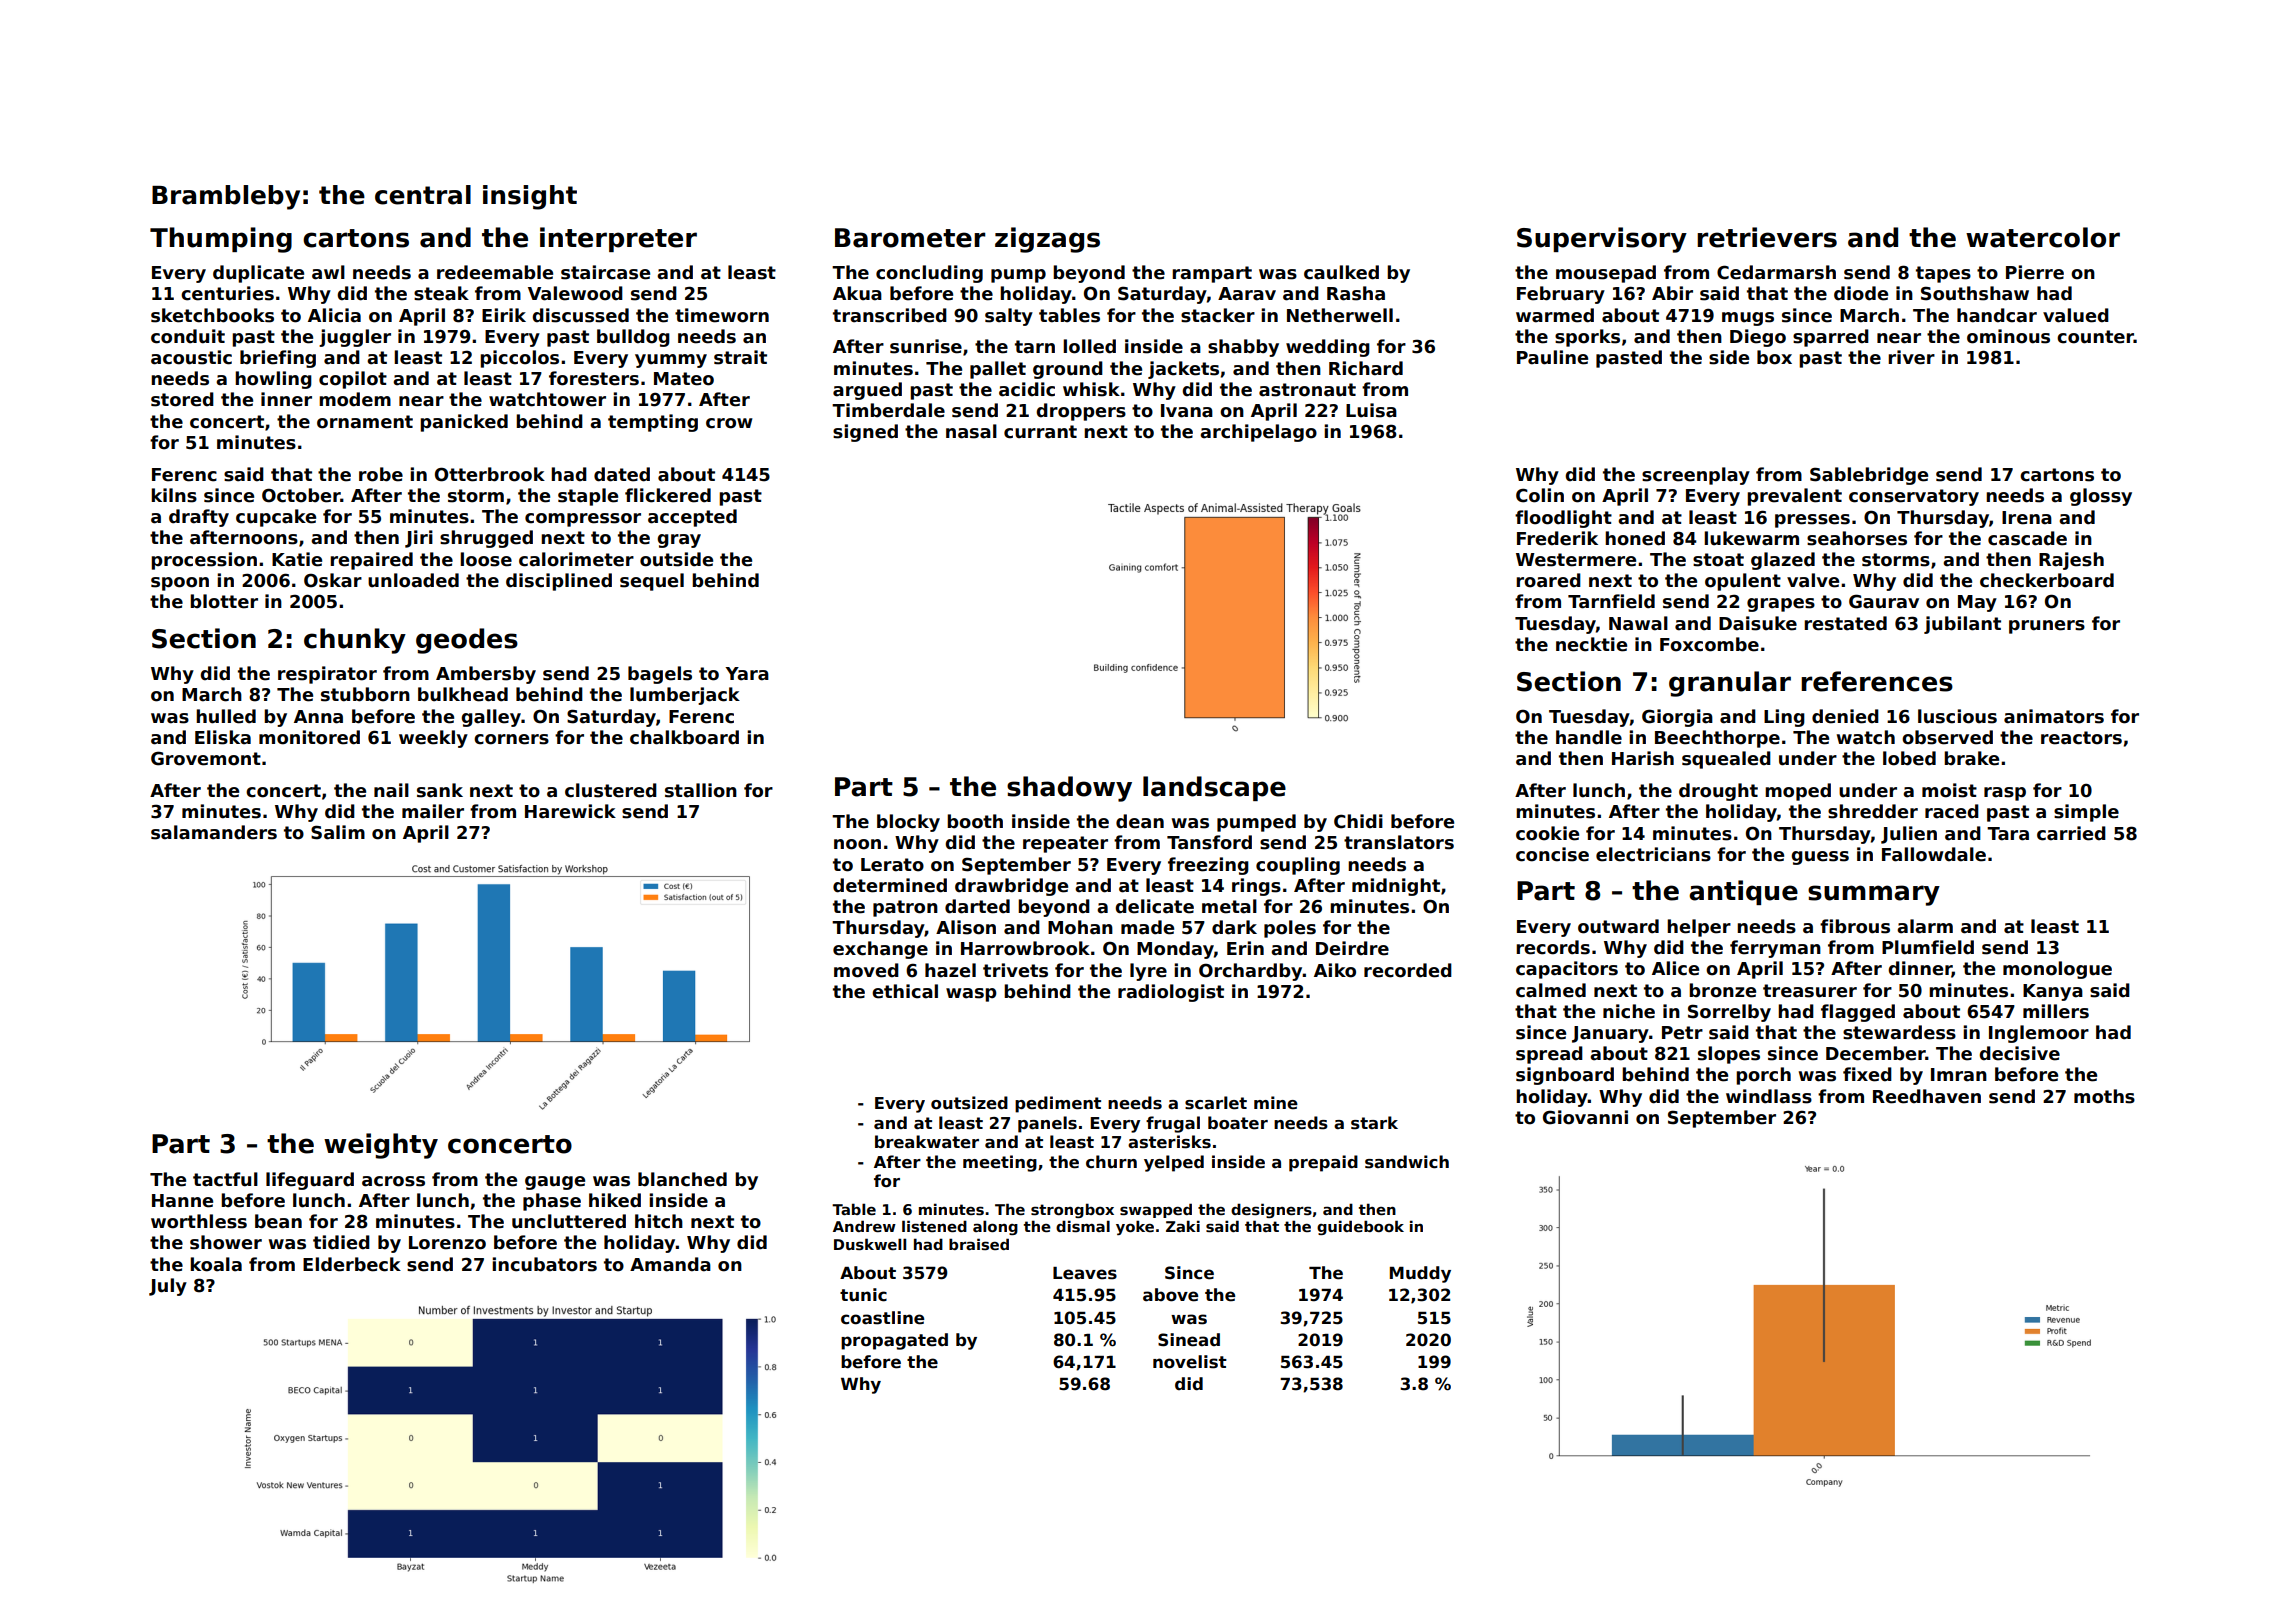 The image size is (2292, 1620). I want to click on stallion, so click(701, 790).
